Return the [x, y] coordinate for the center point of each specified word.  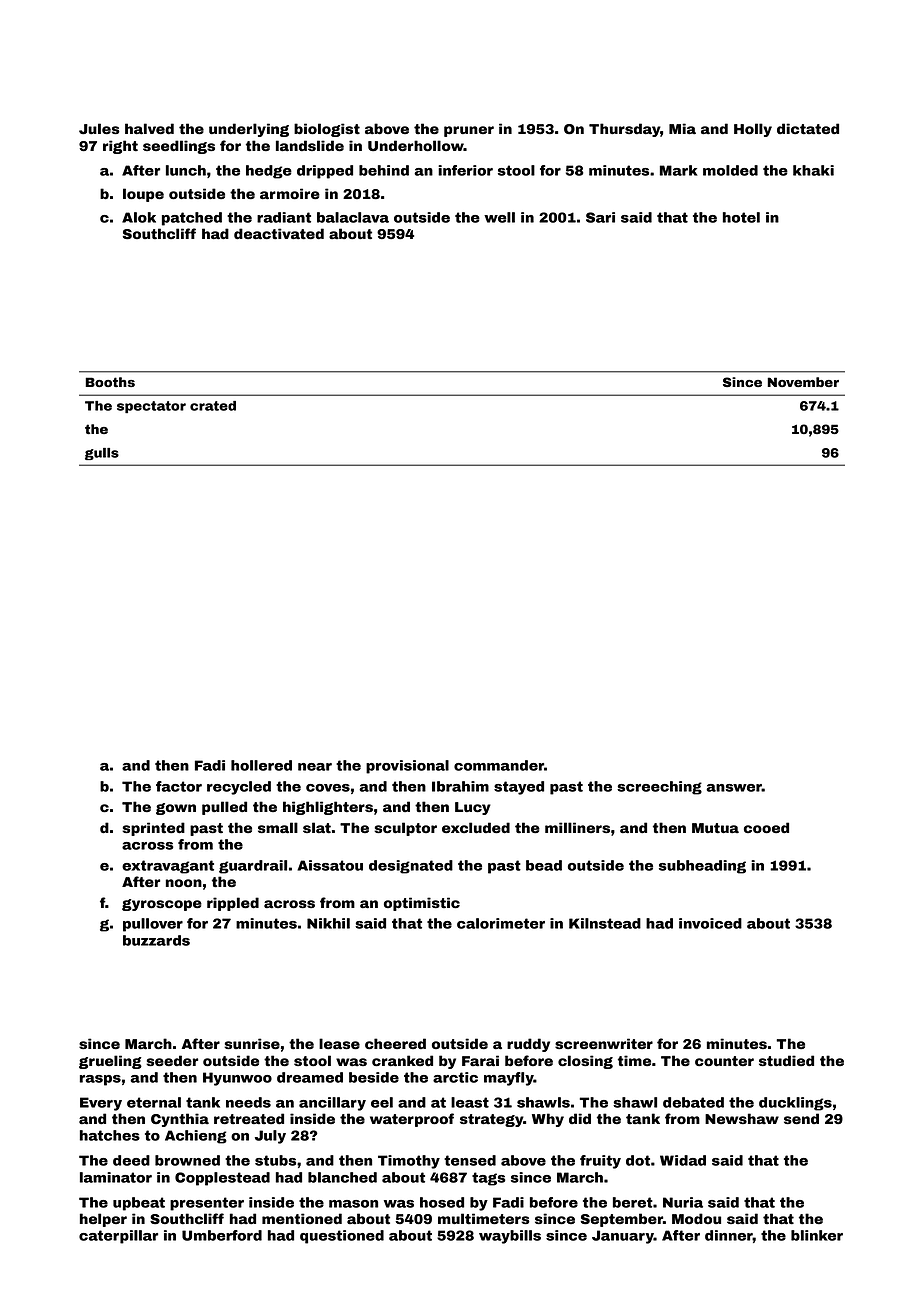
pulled [224, 808]
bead [544, 865]
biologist [327, 130]
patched [192, 219]
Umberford [222, 1235]
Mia [682, 129]
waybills [510, 1237]
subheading [702, 867]
